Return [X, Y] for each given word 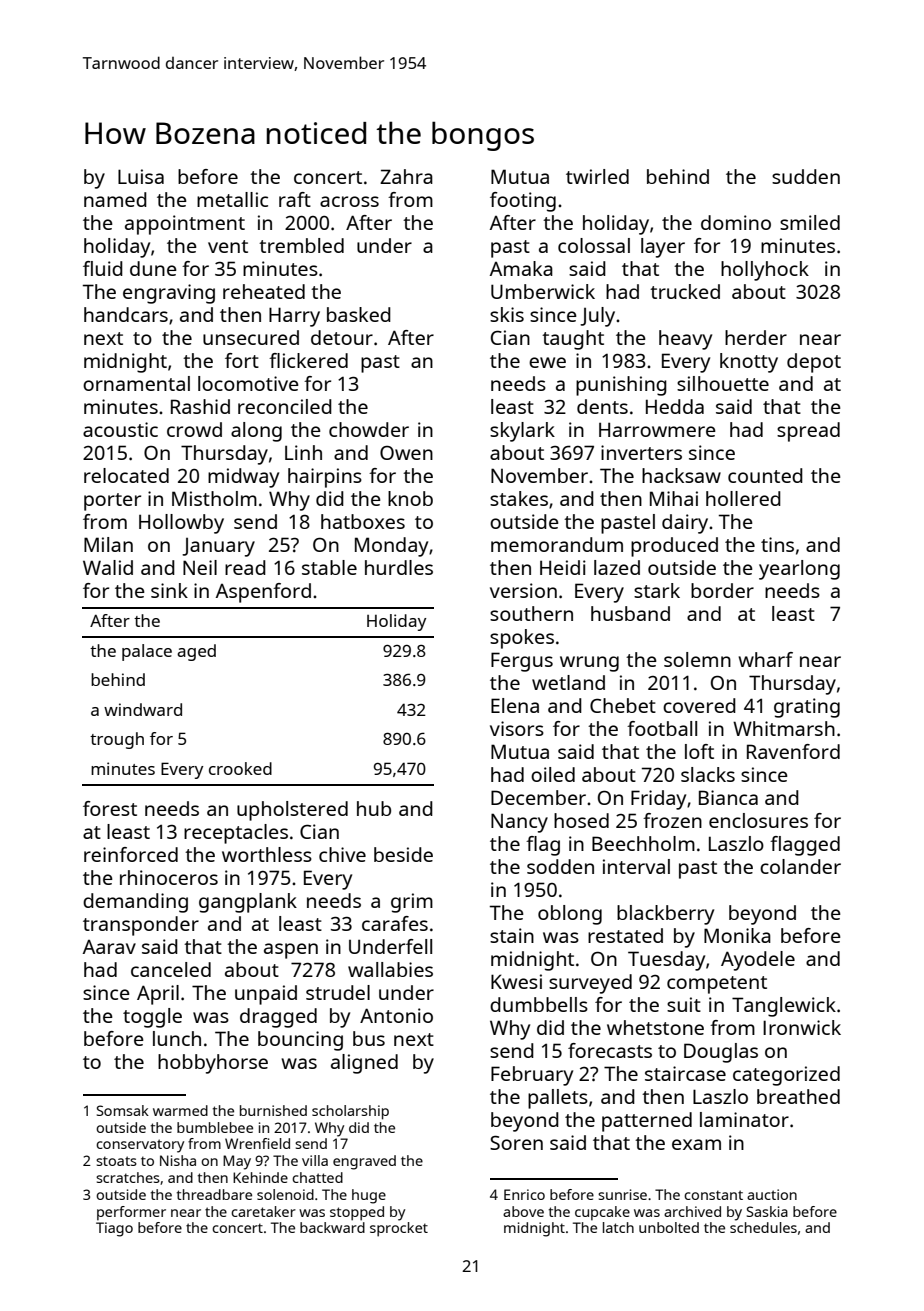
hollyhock [765, 271]
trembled [301, 245]
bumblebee [215, 1127]
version [523, 590]
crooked [240, 768]
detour [342, 337]
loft [699, 751]
